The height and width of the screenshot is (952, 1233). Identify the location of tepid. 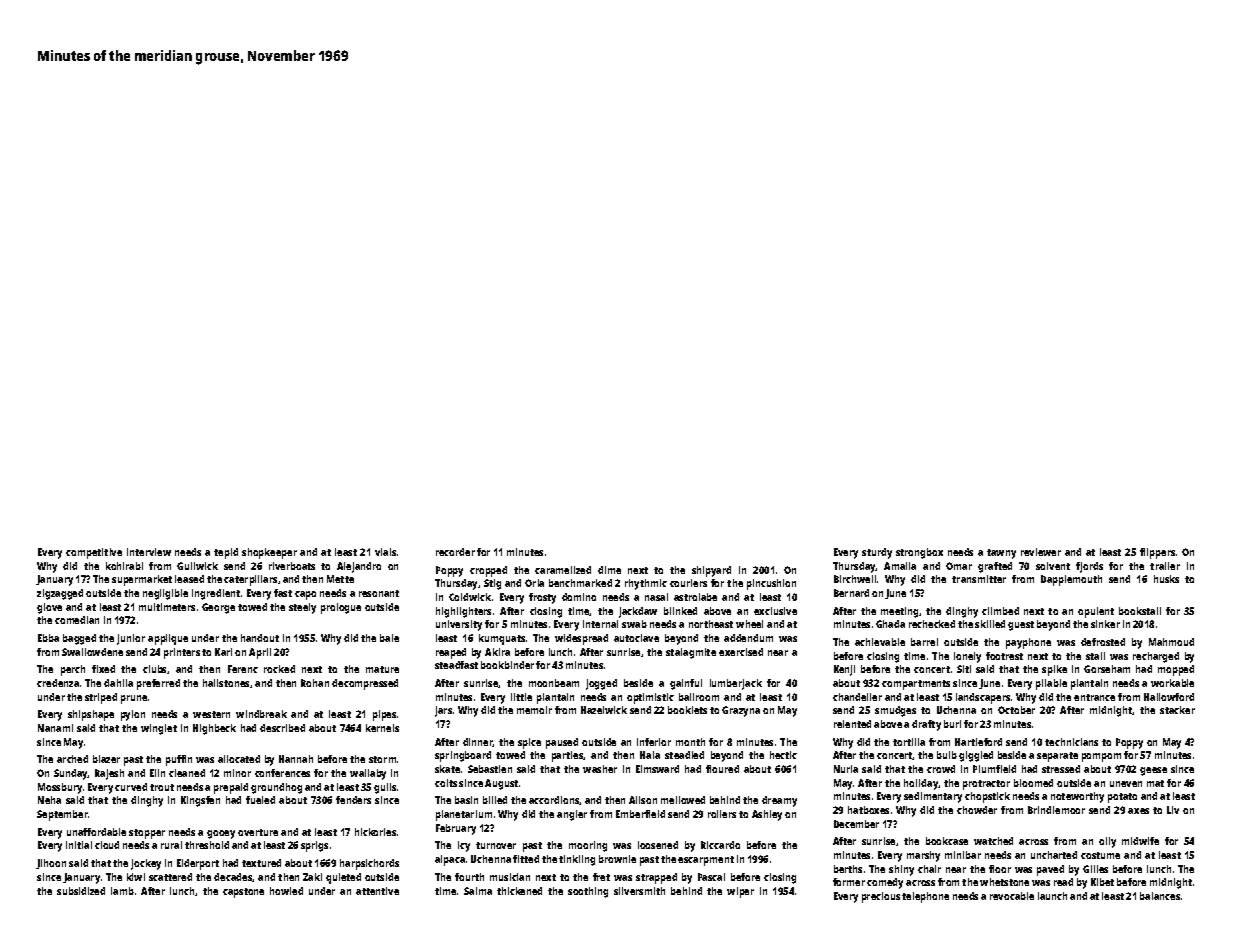
(226, 553).
